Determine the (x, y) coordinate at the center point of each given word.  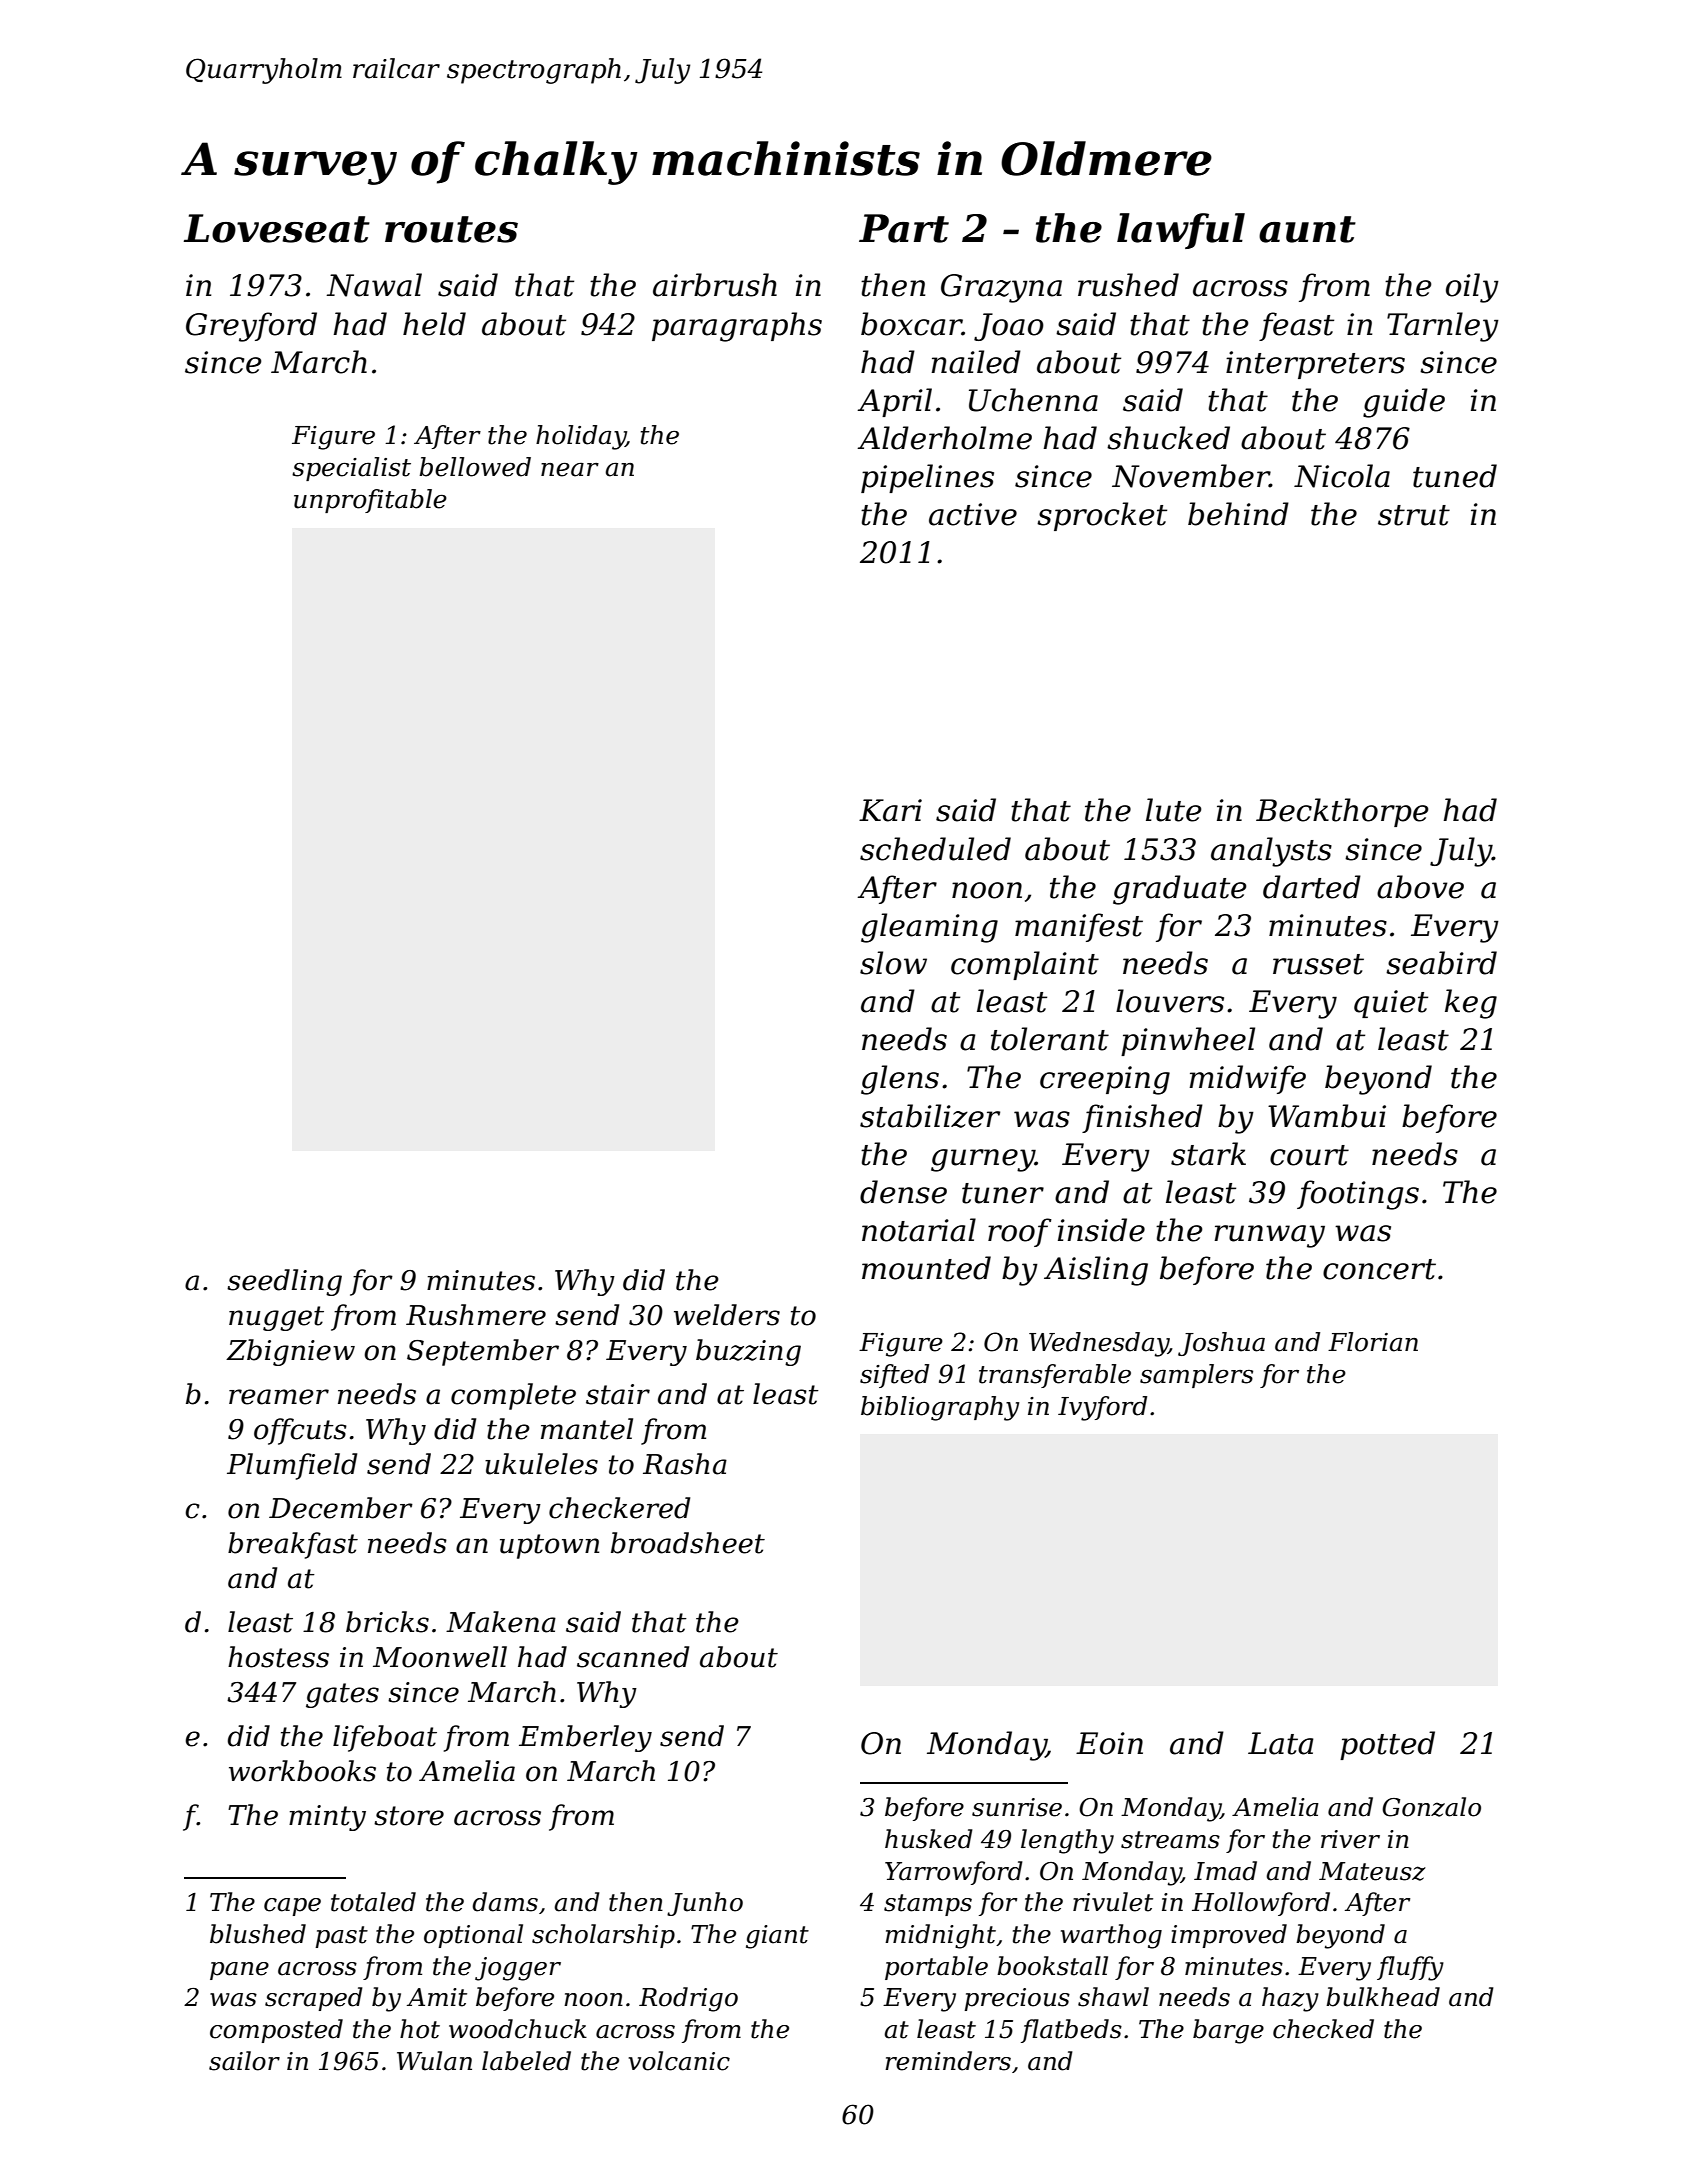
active (973, 514)
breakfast (293, 1545)
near (570, 470)
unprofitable (370, 501)
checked (1323, 2029)
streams (1170, 1840)
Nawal (374, 285)
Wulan (434, 2061)
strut (1414, 515)
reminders (948, 2061)
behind (1238, 514)
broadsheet (688, 1543)
